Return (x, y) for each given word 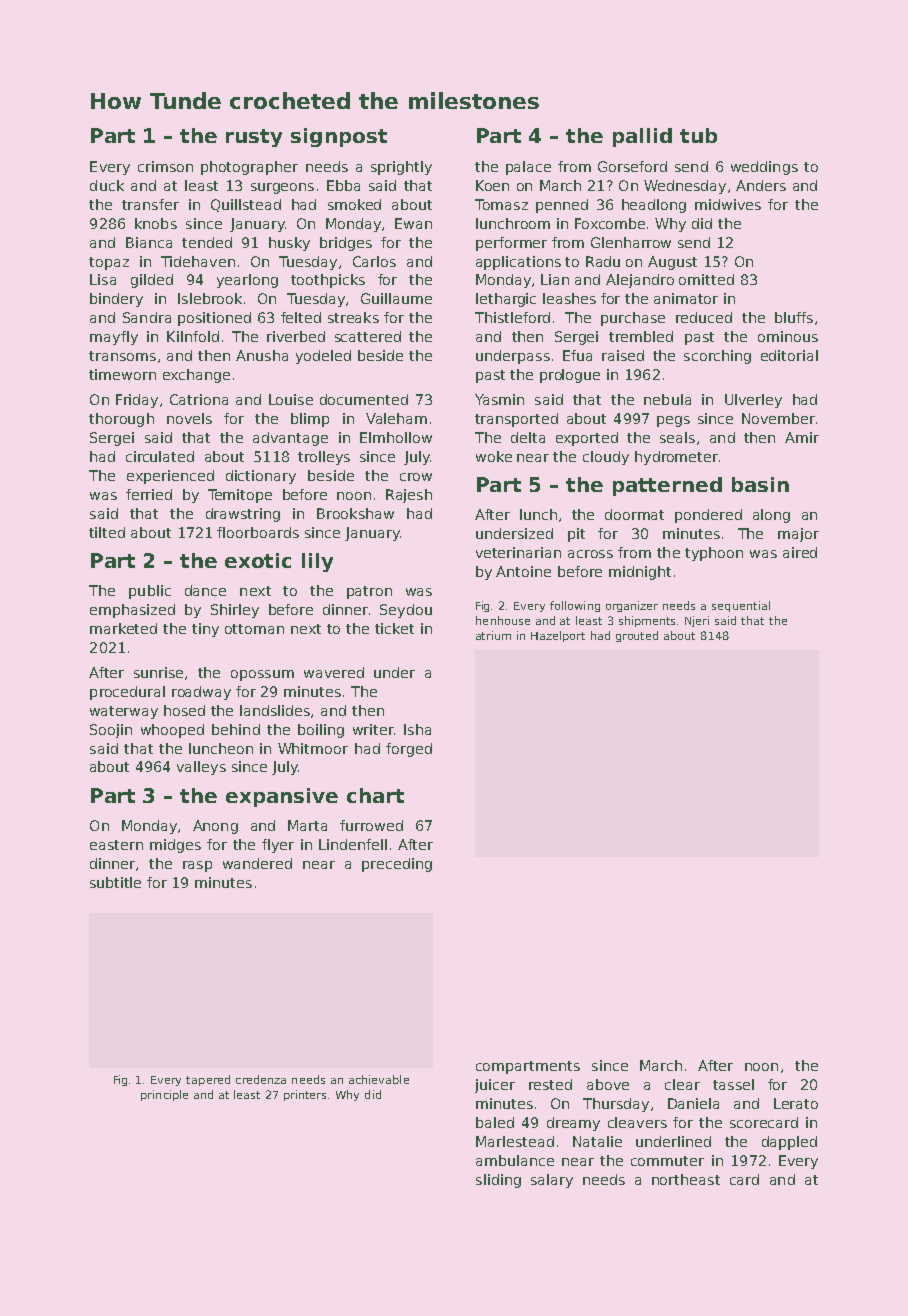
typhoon (714, 554)
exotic (258, 560)
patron (369, 592)
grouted (637, 636)
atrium (493, 635)
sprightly (401, 168)
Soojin (111, 731)
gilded (152, 281)
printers (305, 1095)
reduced (704, 317)
